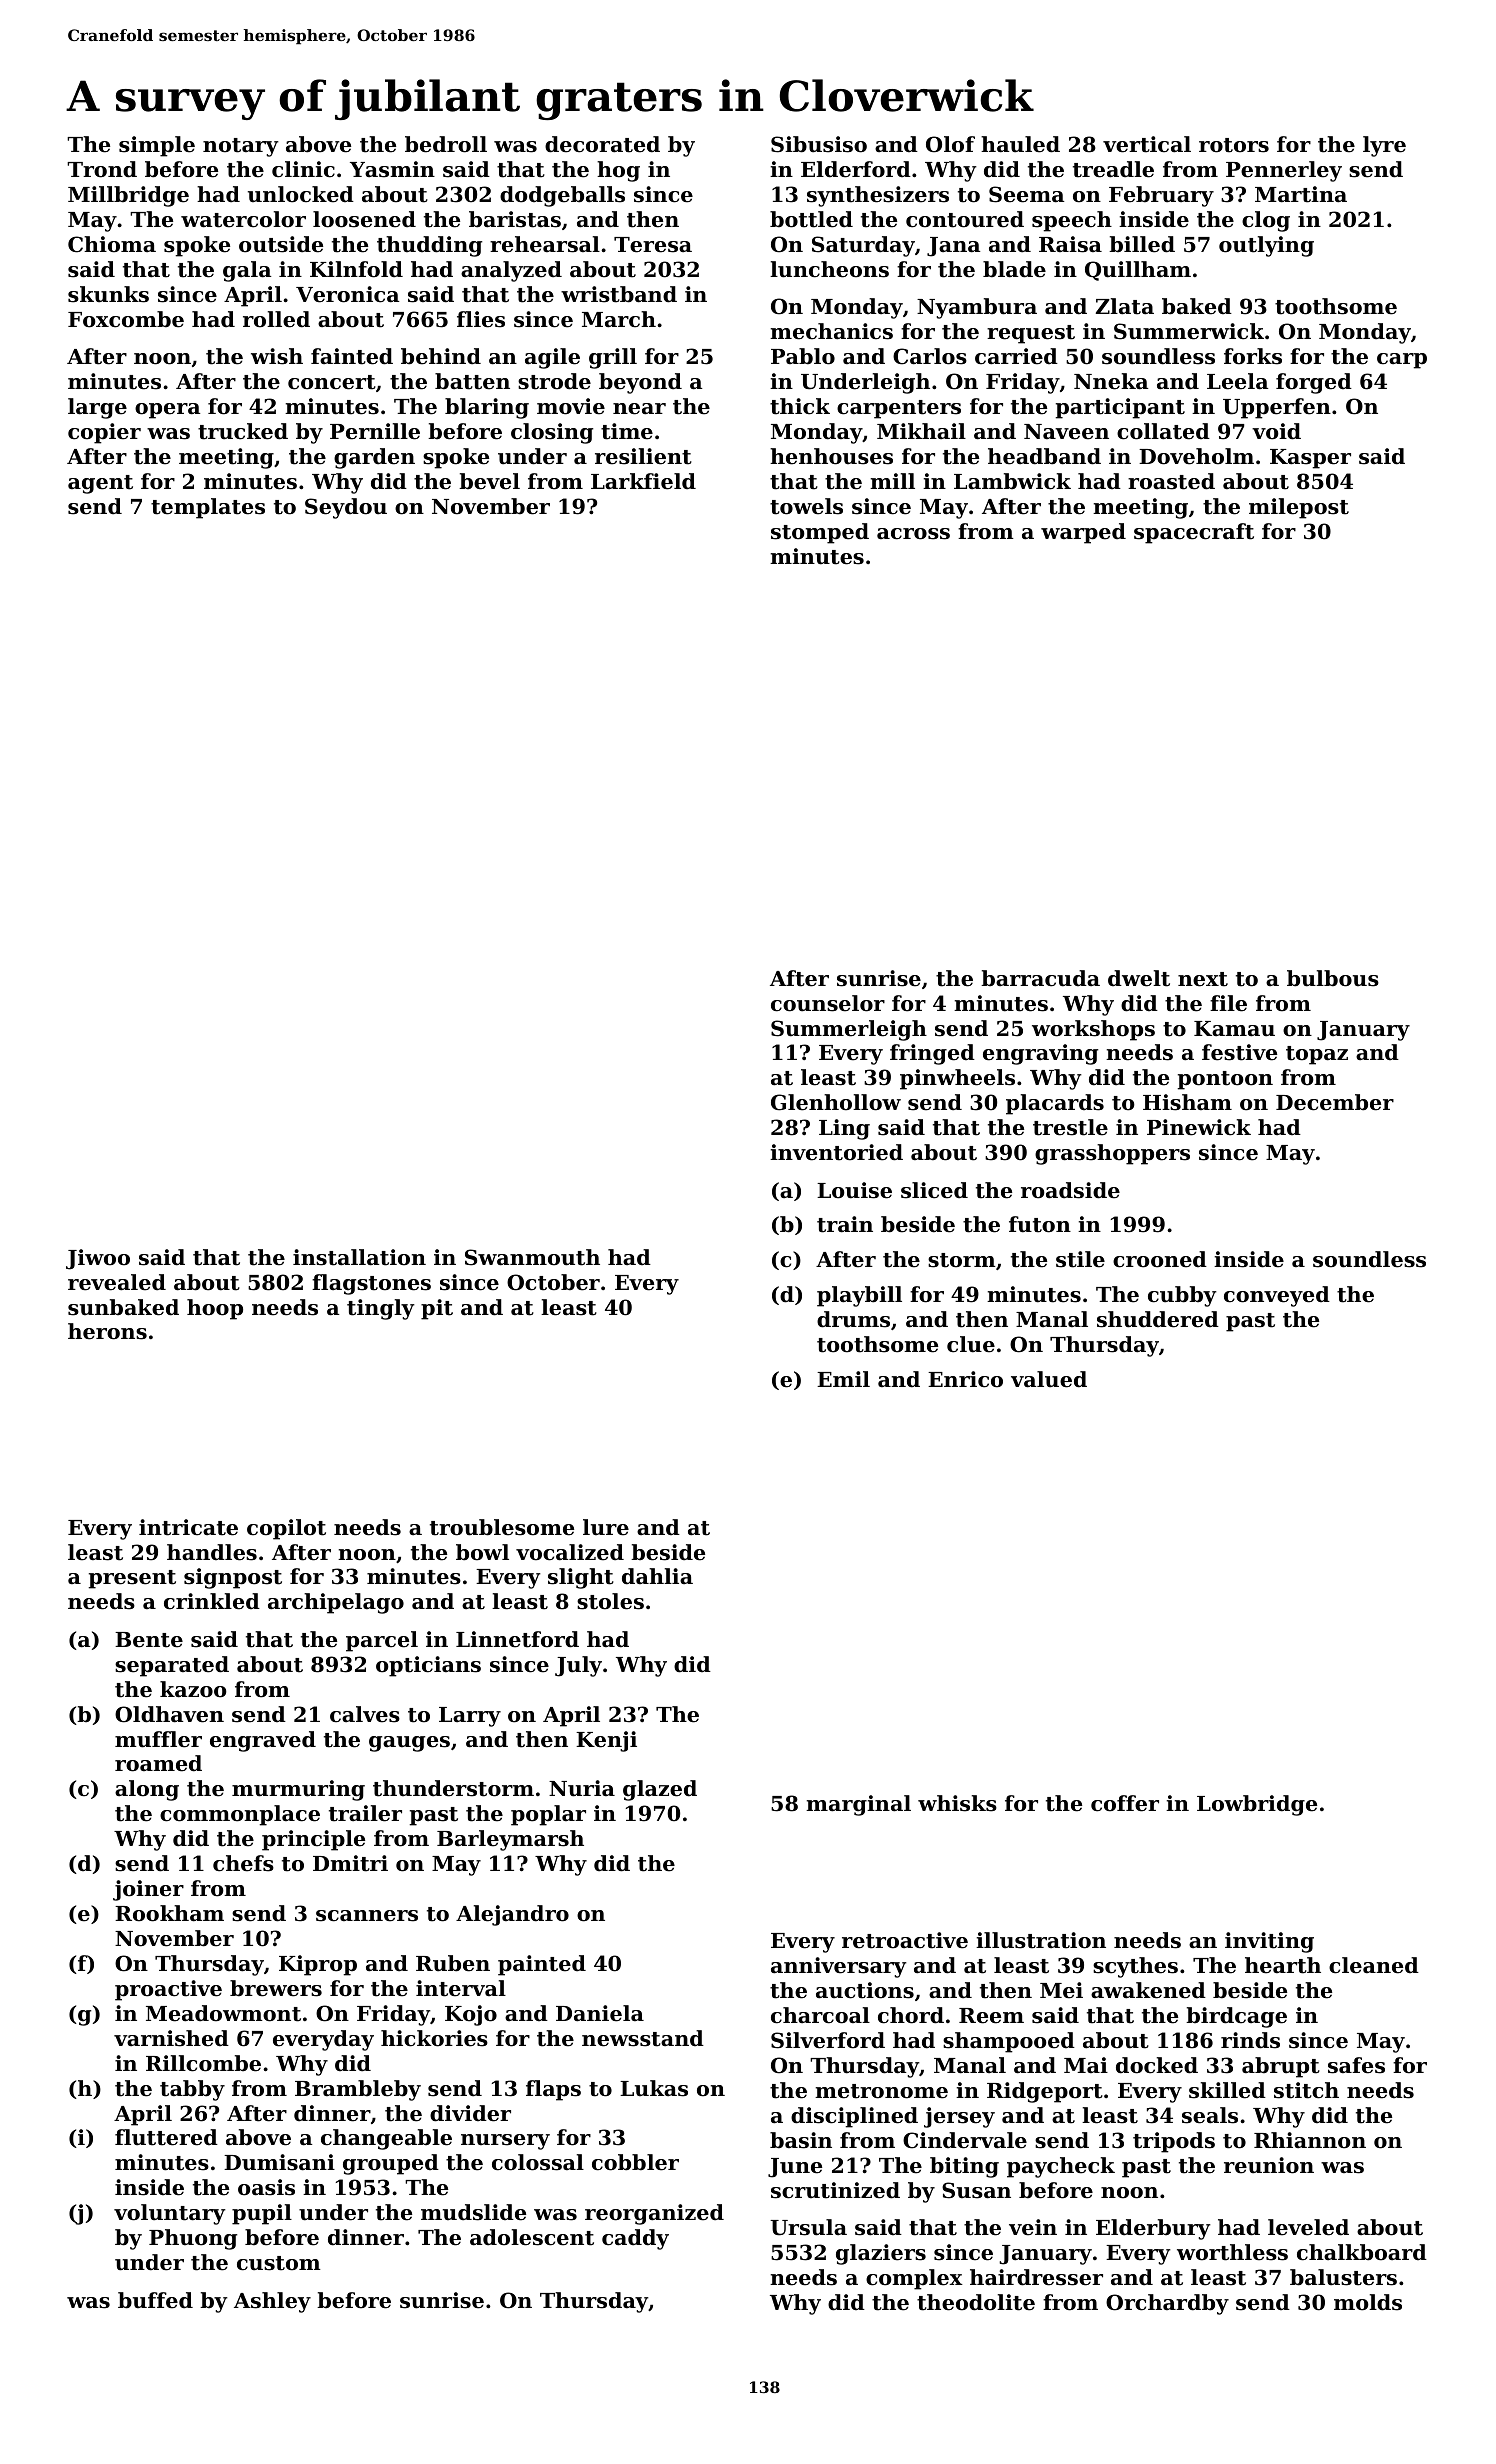  What do you see at coordinates (272, 2302) in the image?
I see `Ashley` at bounding box center [272, 2302].
